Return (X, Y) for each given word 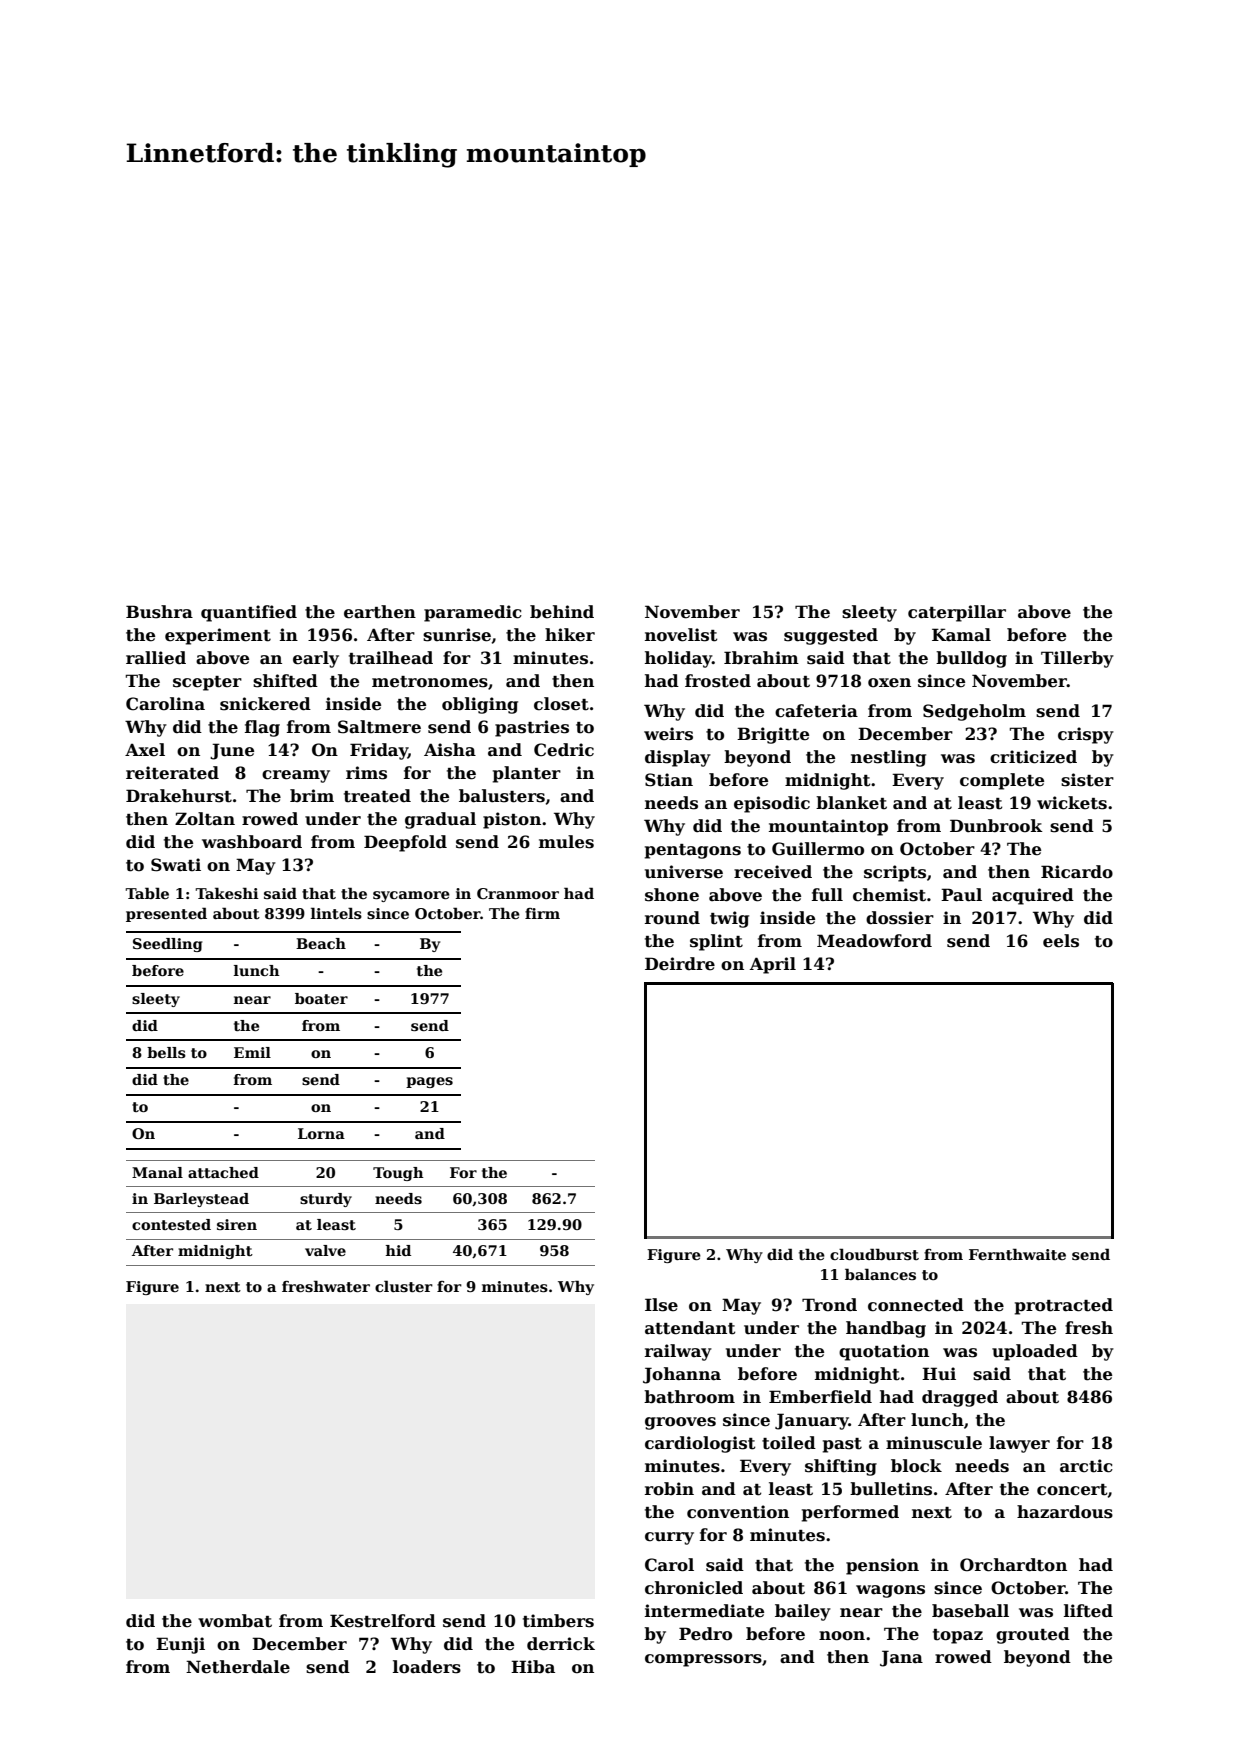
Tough (398, 1174)
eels (1061, 941)
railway (678, 1352)
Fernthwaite (1017, 1254)
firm (542, 913)
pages (429, 1082)
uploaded (1035, 1352)
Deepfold (405, 843)
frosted (718, 681)
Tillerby (1077, 659)
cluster (404, 1286)
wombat (235, 1621)
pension (882, 1566)
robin (669, 1489)
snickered (265, 704)
